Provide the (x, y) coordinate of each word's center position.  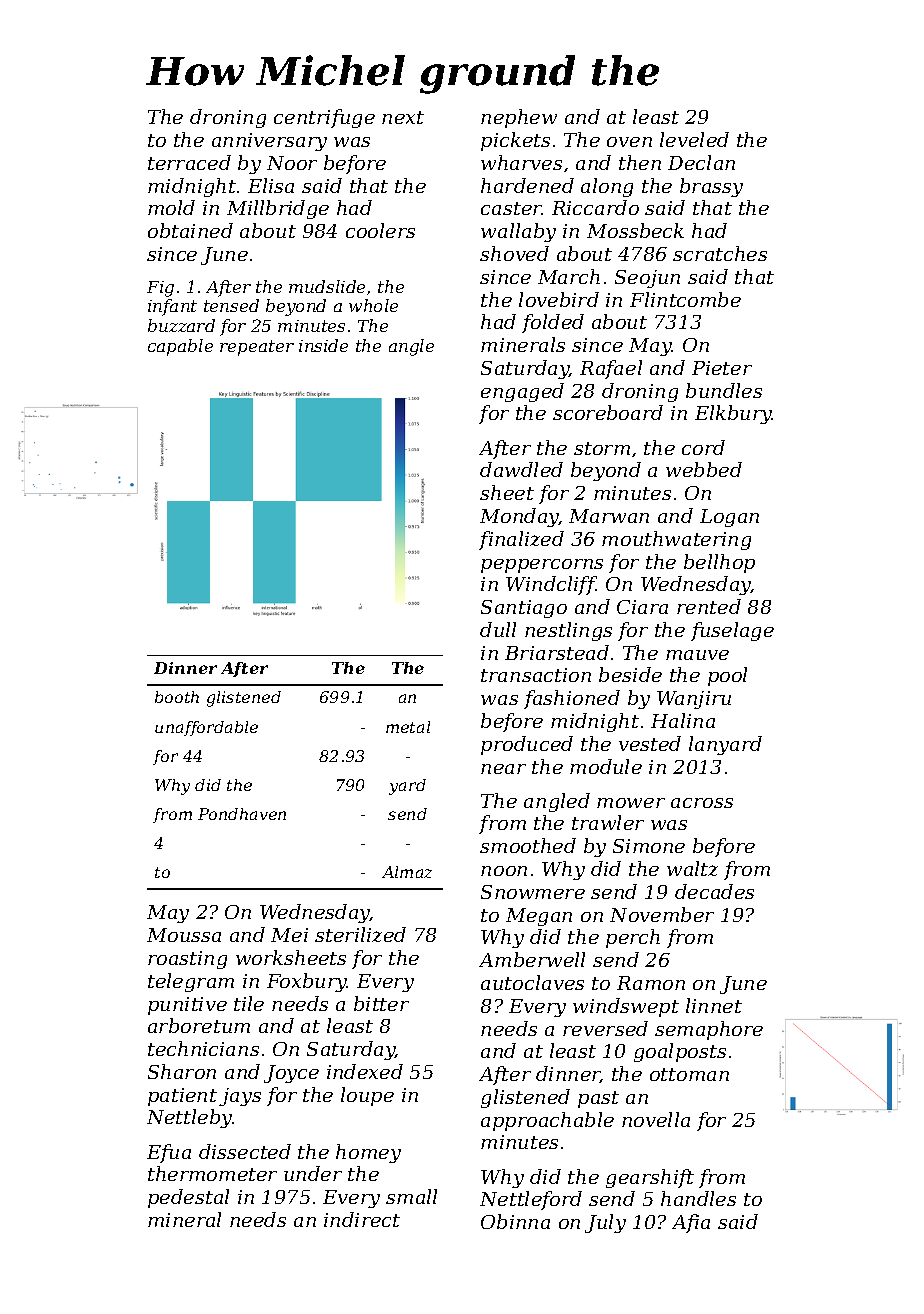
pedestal (188, 1198)
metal (408, 727)
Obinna (515, 1221)
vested (650, 743)
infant (172, 307)
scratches (720, 253)
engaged (522, 392)
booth (177, 697)
